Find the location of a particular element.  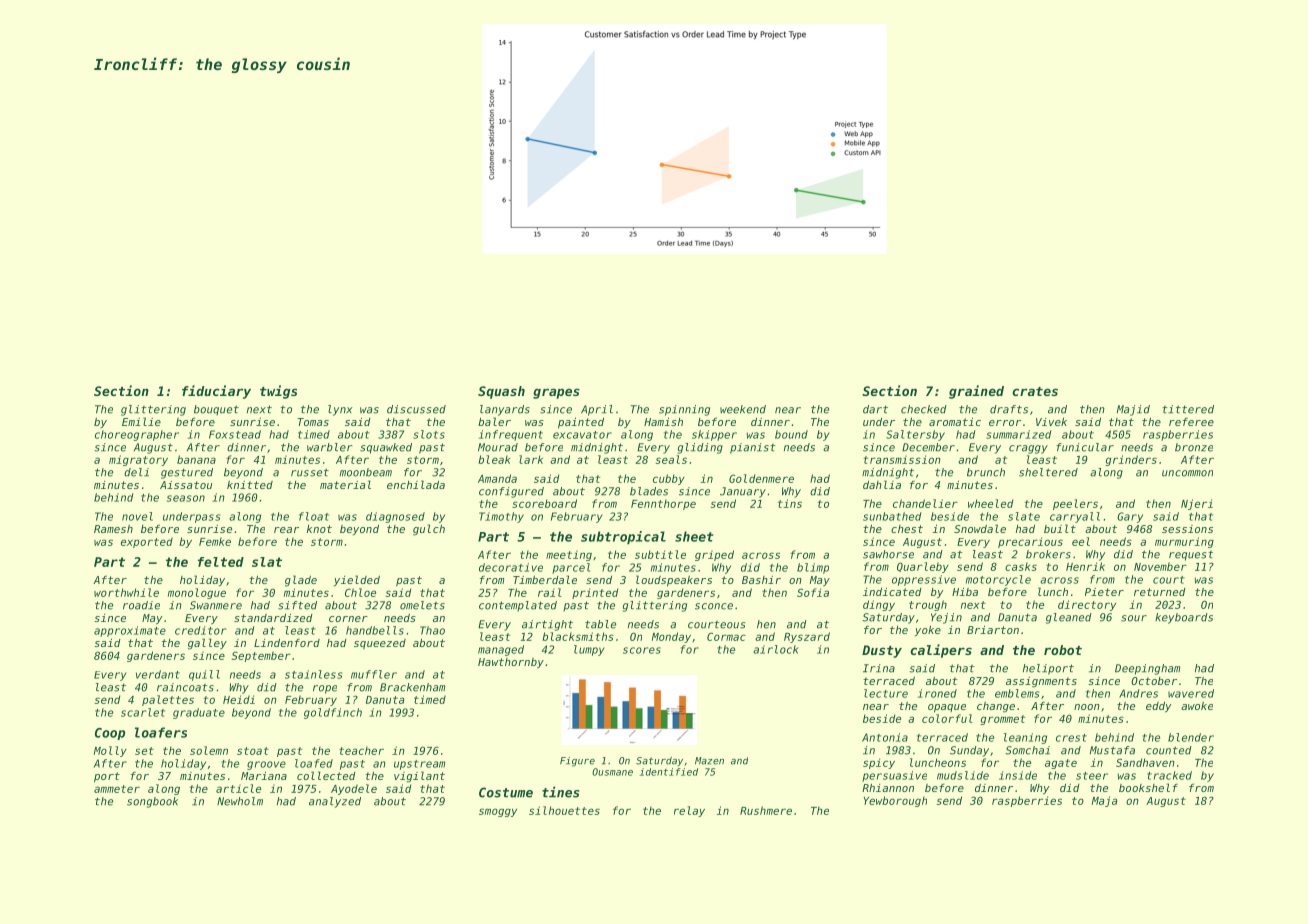

crates is located at coordinates (1035, 391).
